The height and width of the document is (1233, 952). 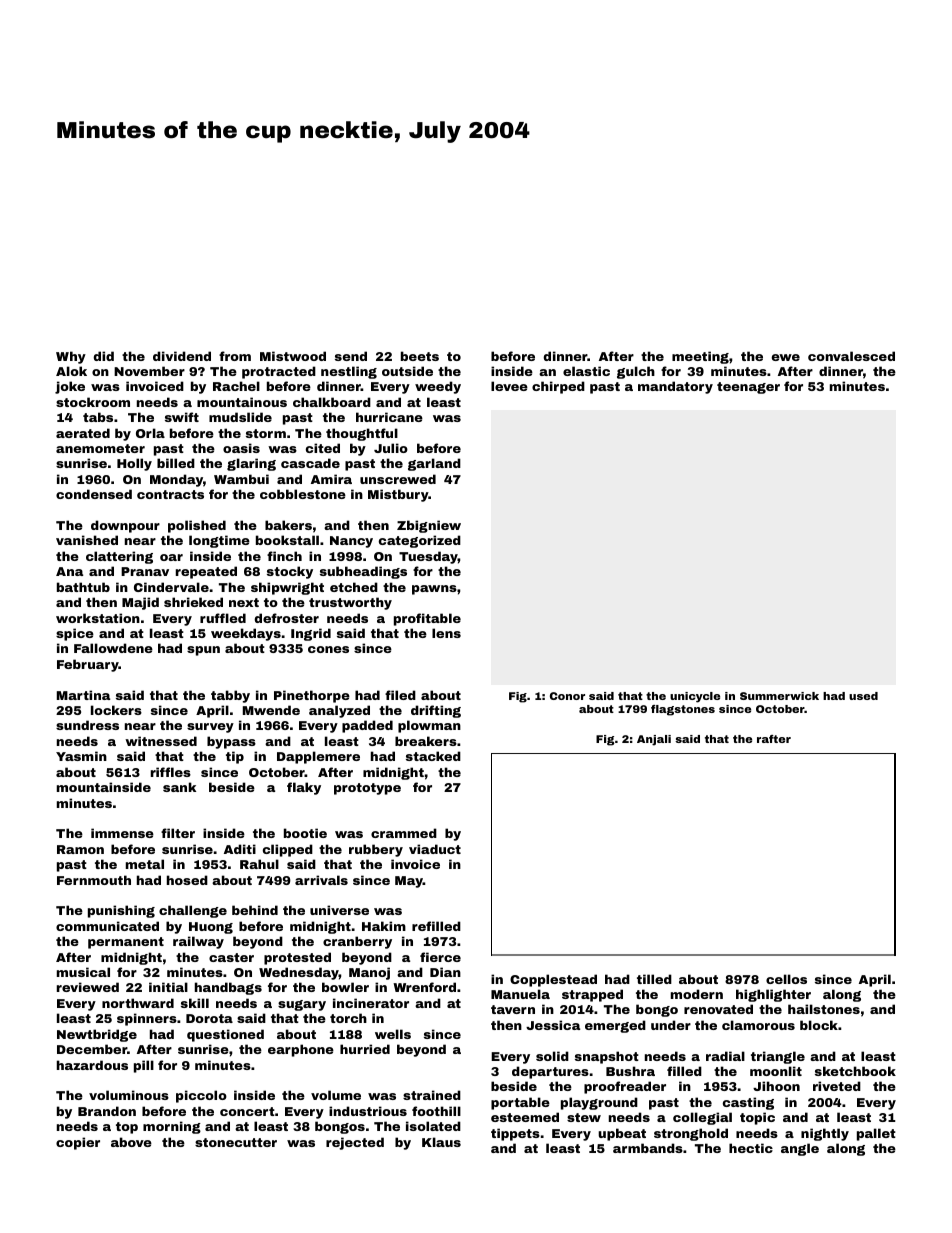 I want to click on workstation, so click(x=98, y=618).
